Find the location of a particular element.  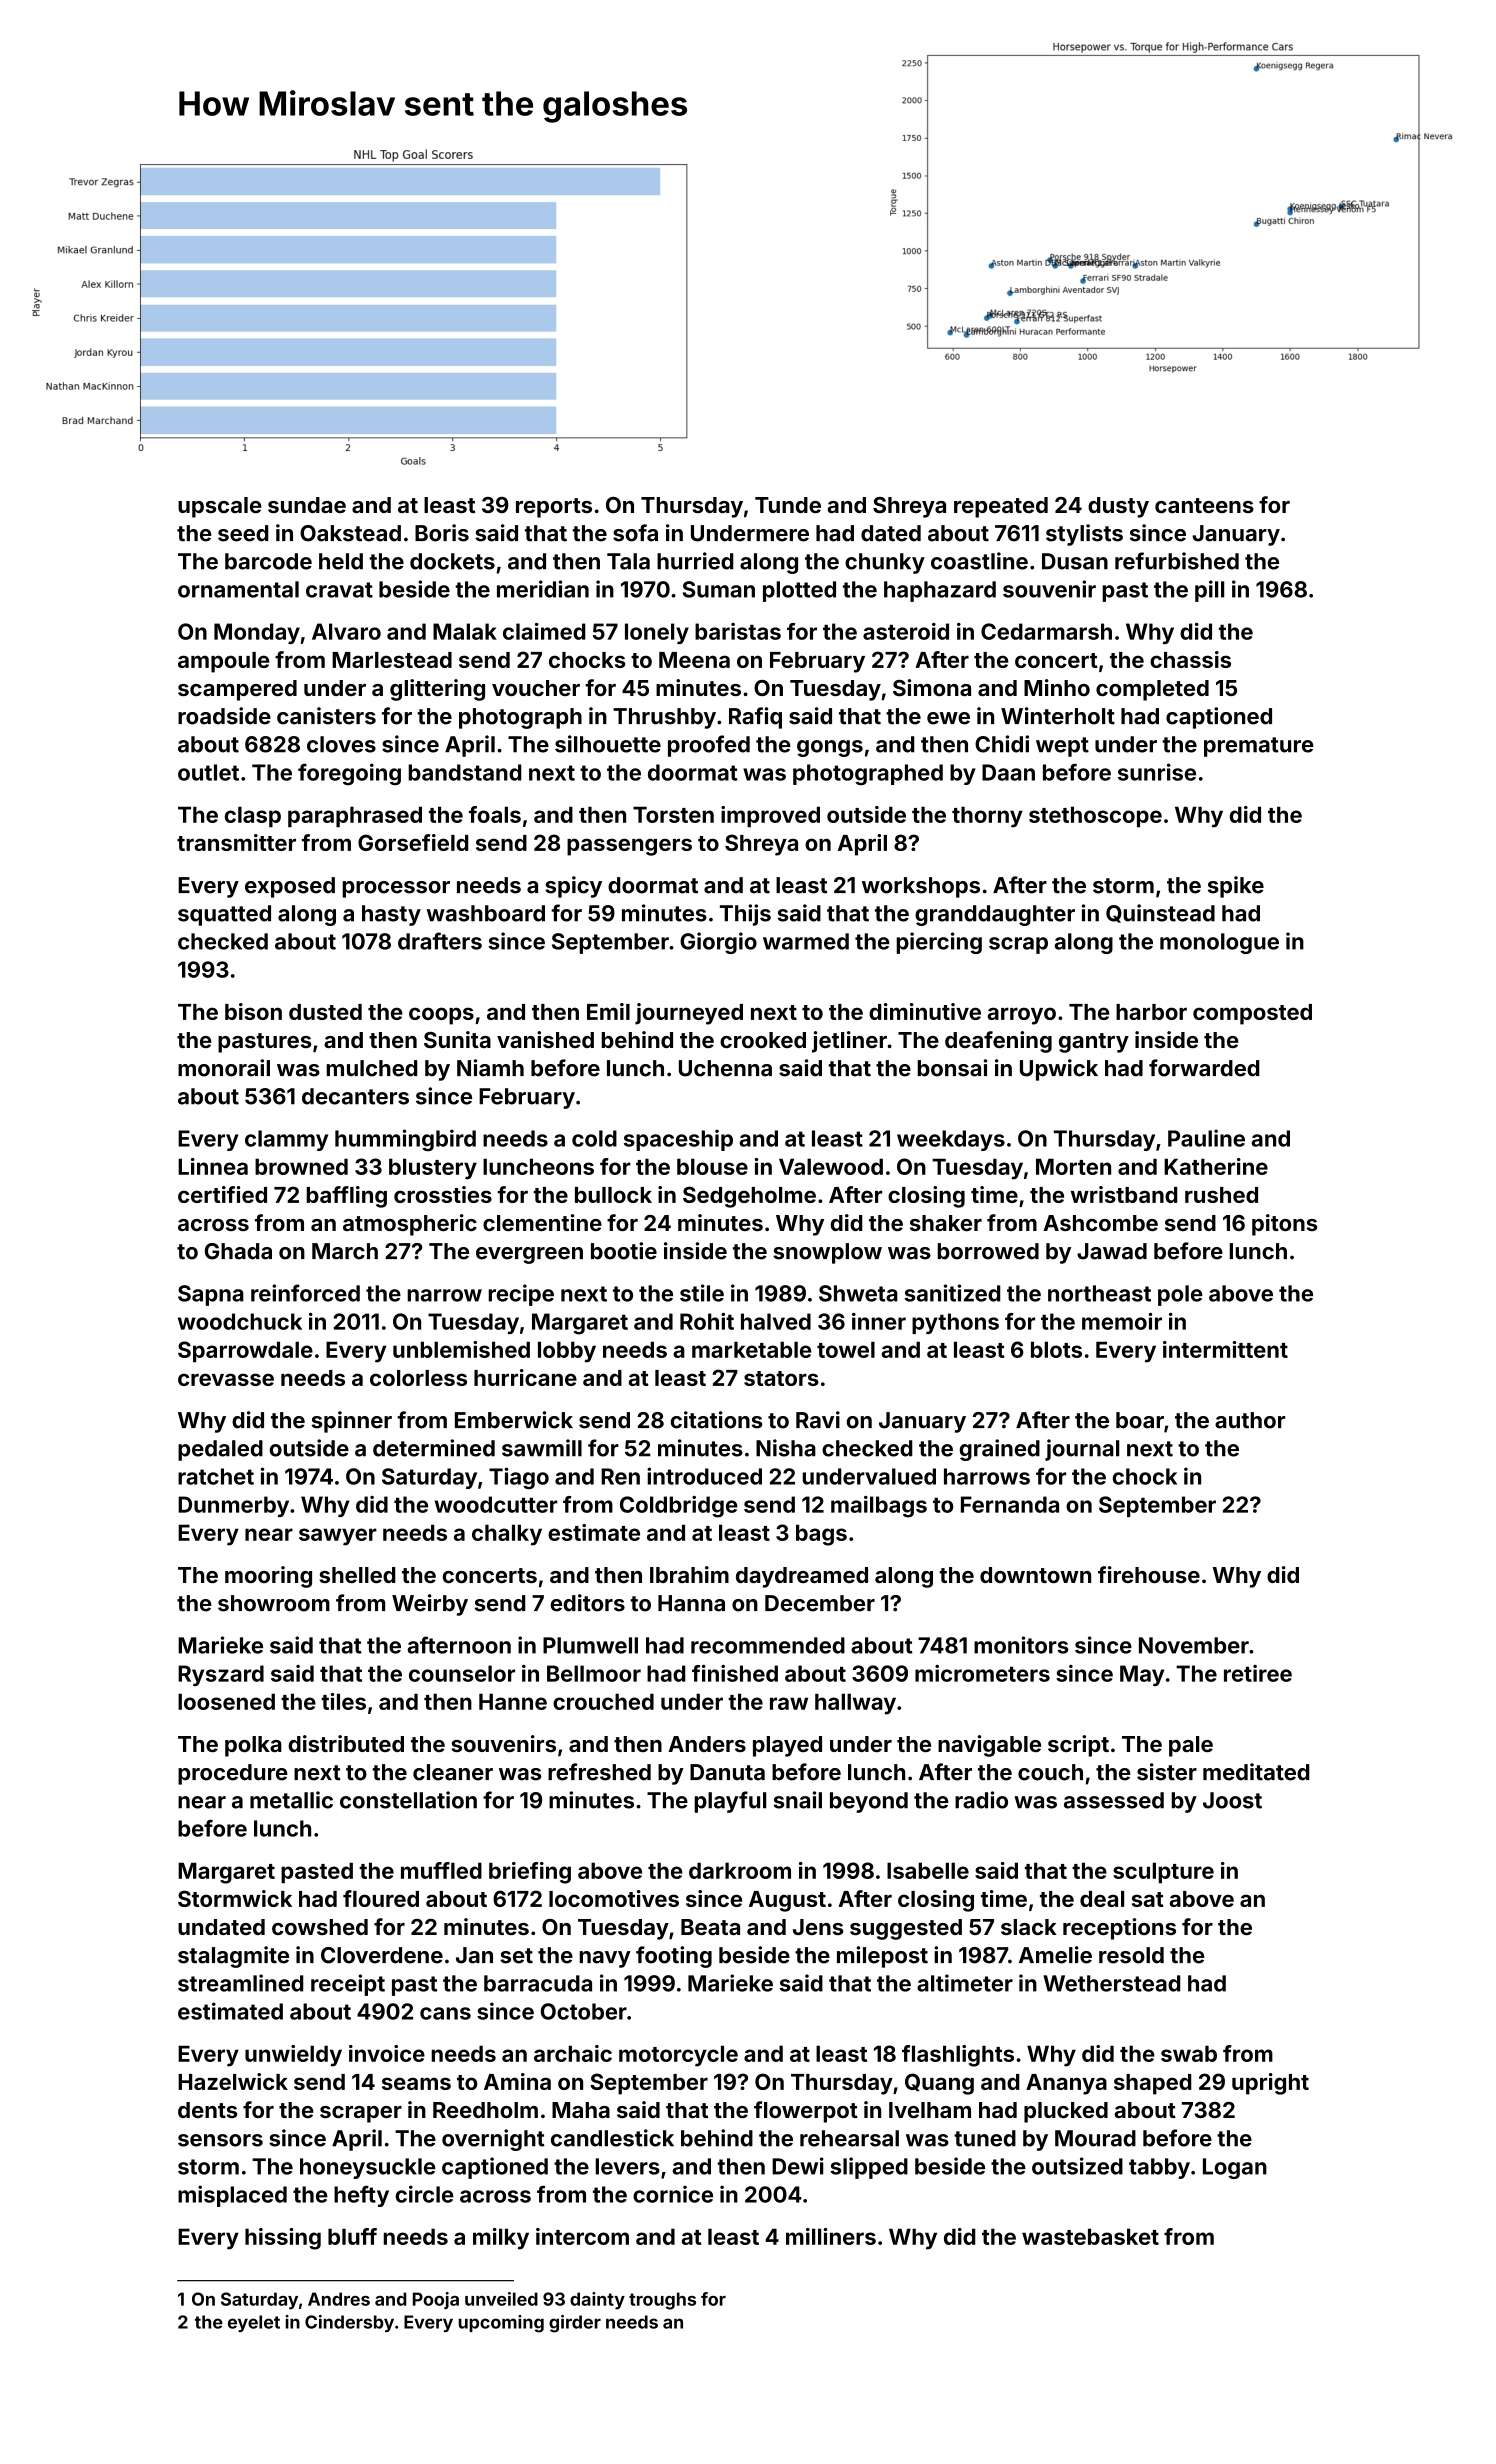

premature is located at coordinates (1259, 747).
